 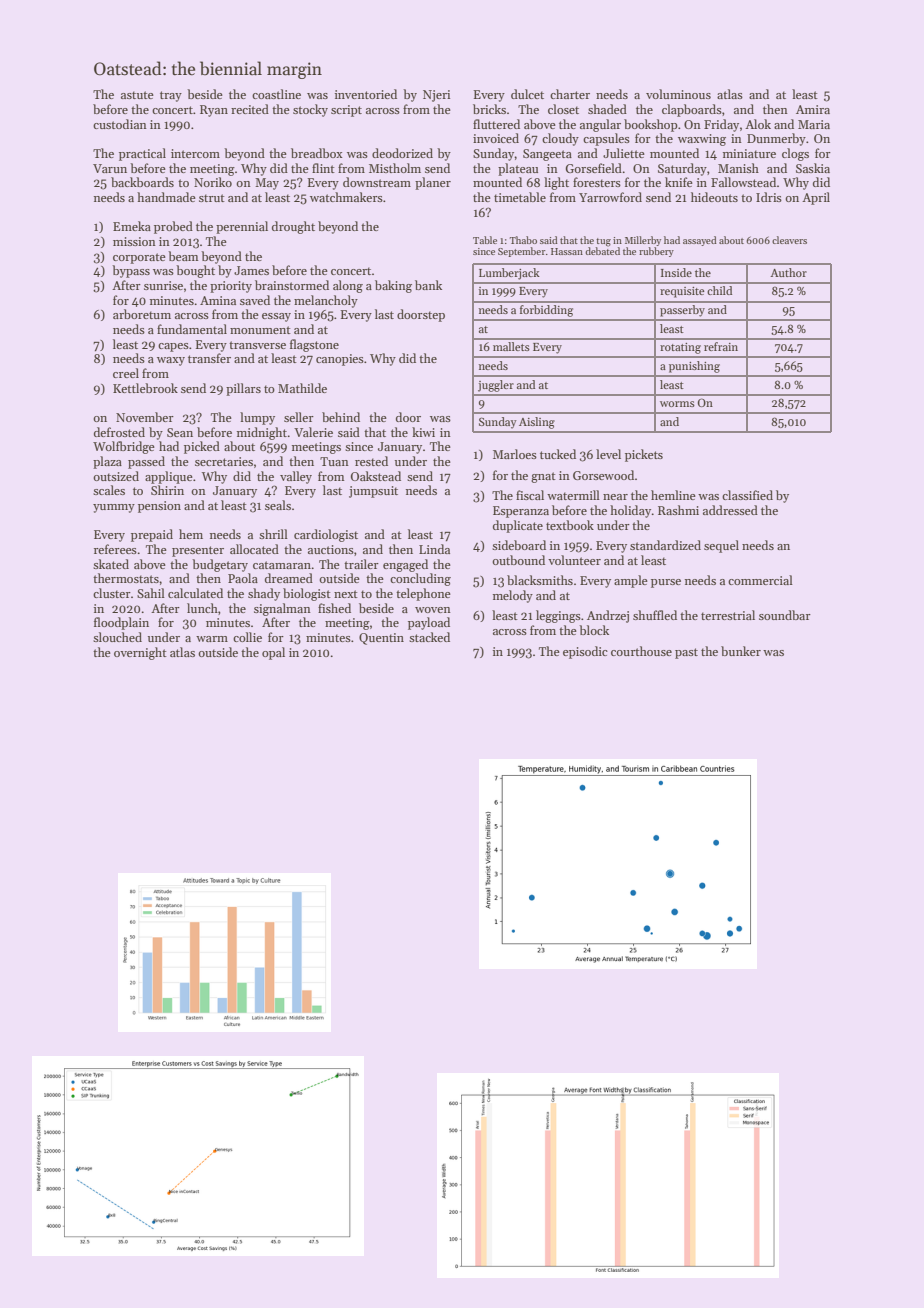 I want to click on Njeri, so click(x=436, y=96).
